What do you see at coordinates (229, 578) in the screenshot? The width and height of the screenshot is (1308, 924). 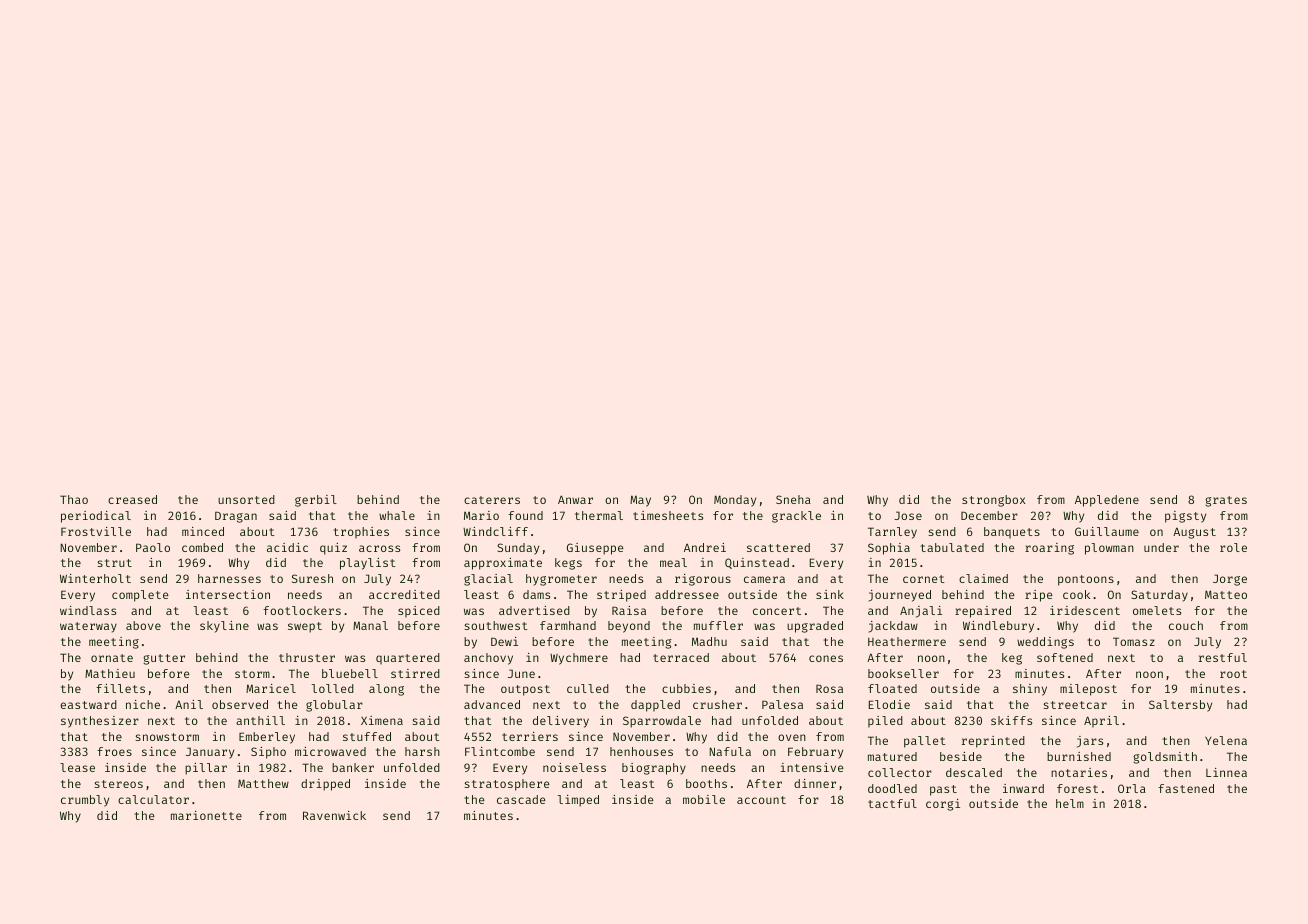 I see `harnesses` at bounding box center [229, 578].
